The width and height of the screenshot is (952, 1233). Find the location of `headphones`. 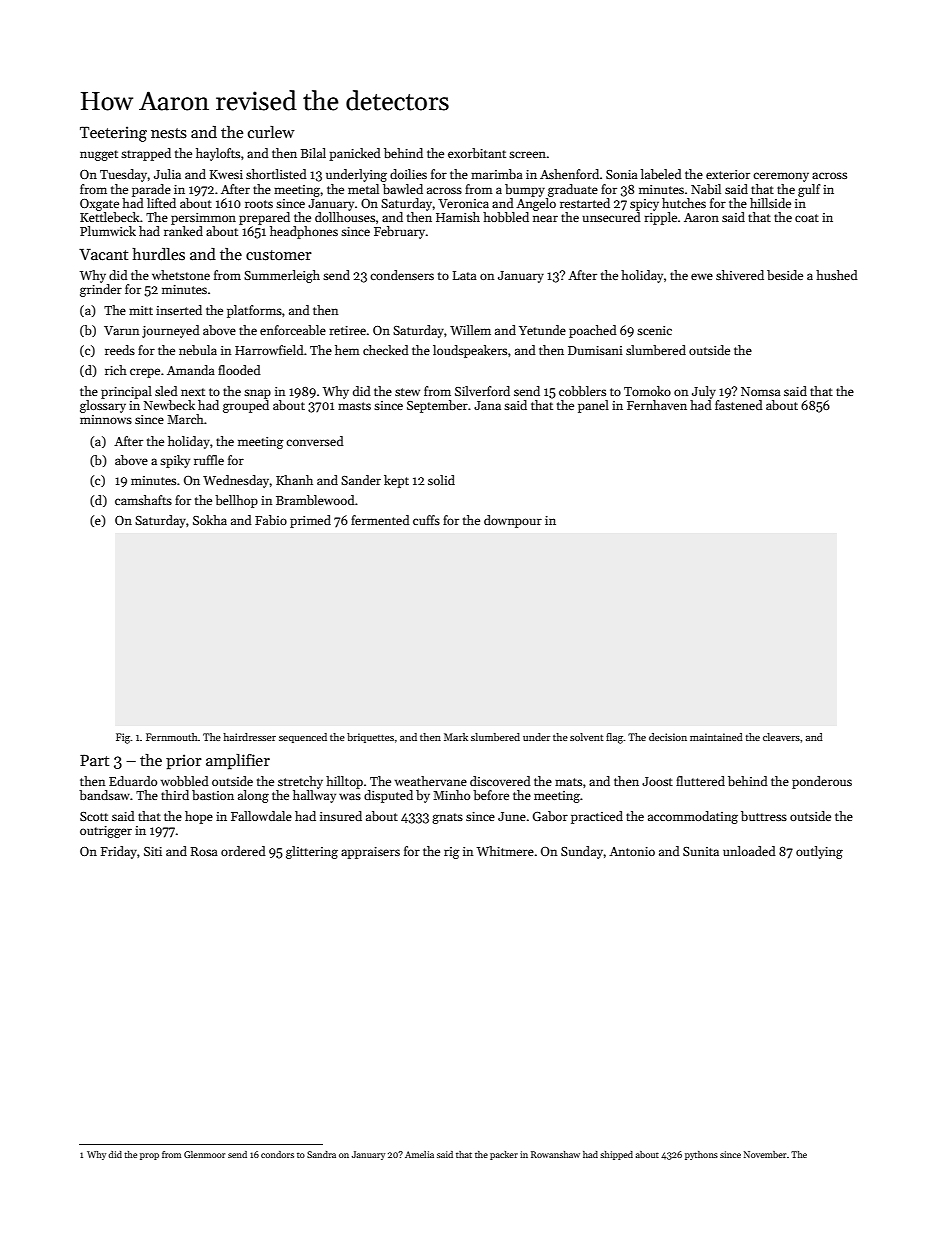

headphones is located at coordinates (304, 232).
